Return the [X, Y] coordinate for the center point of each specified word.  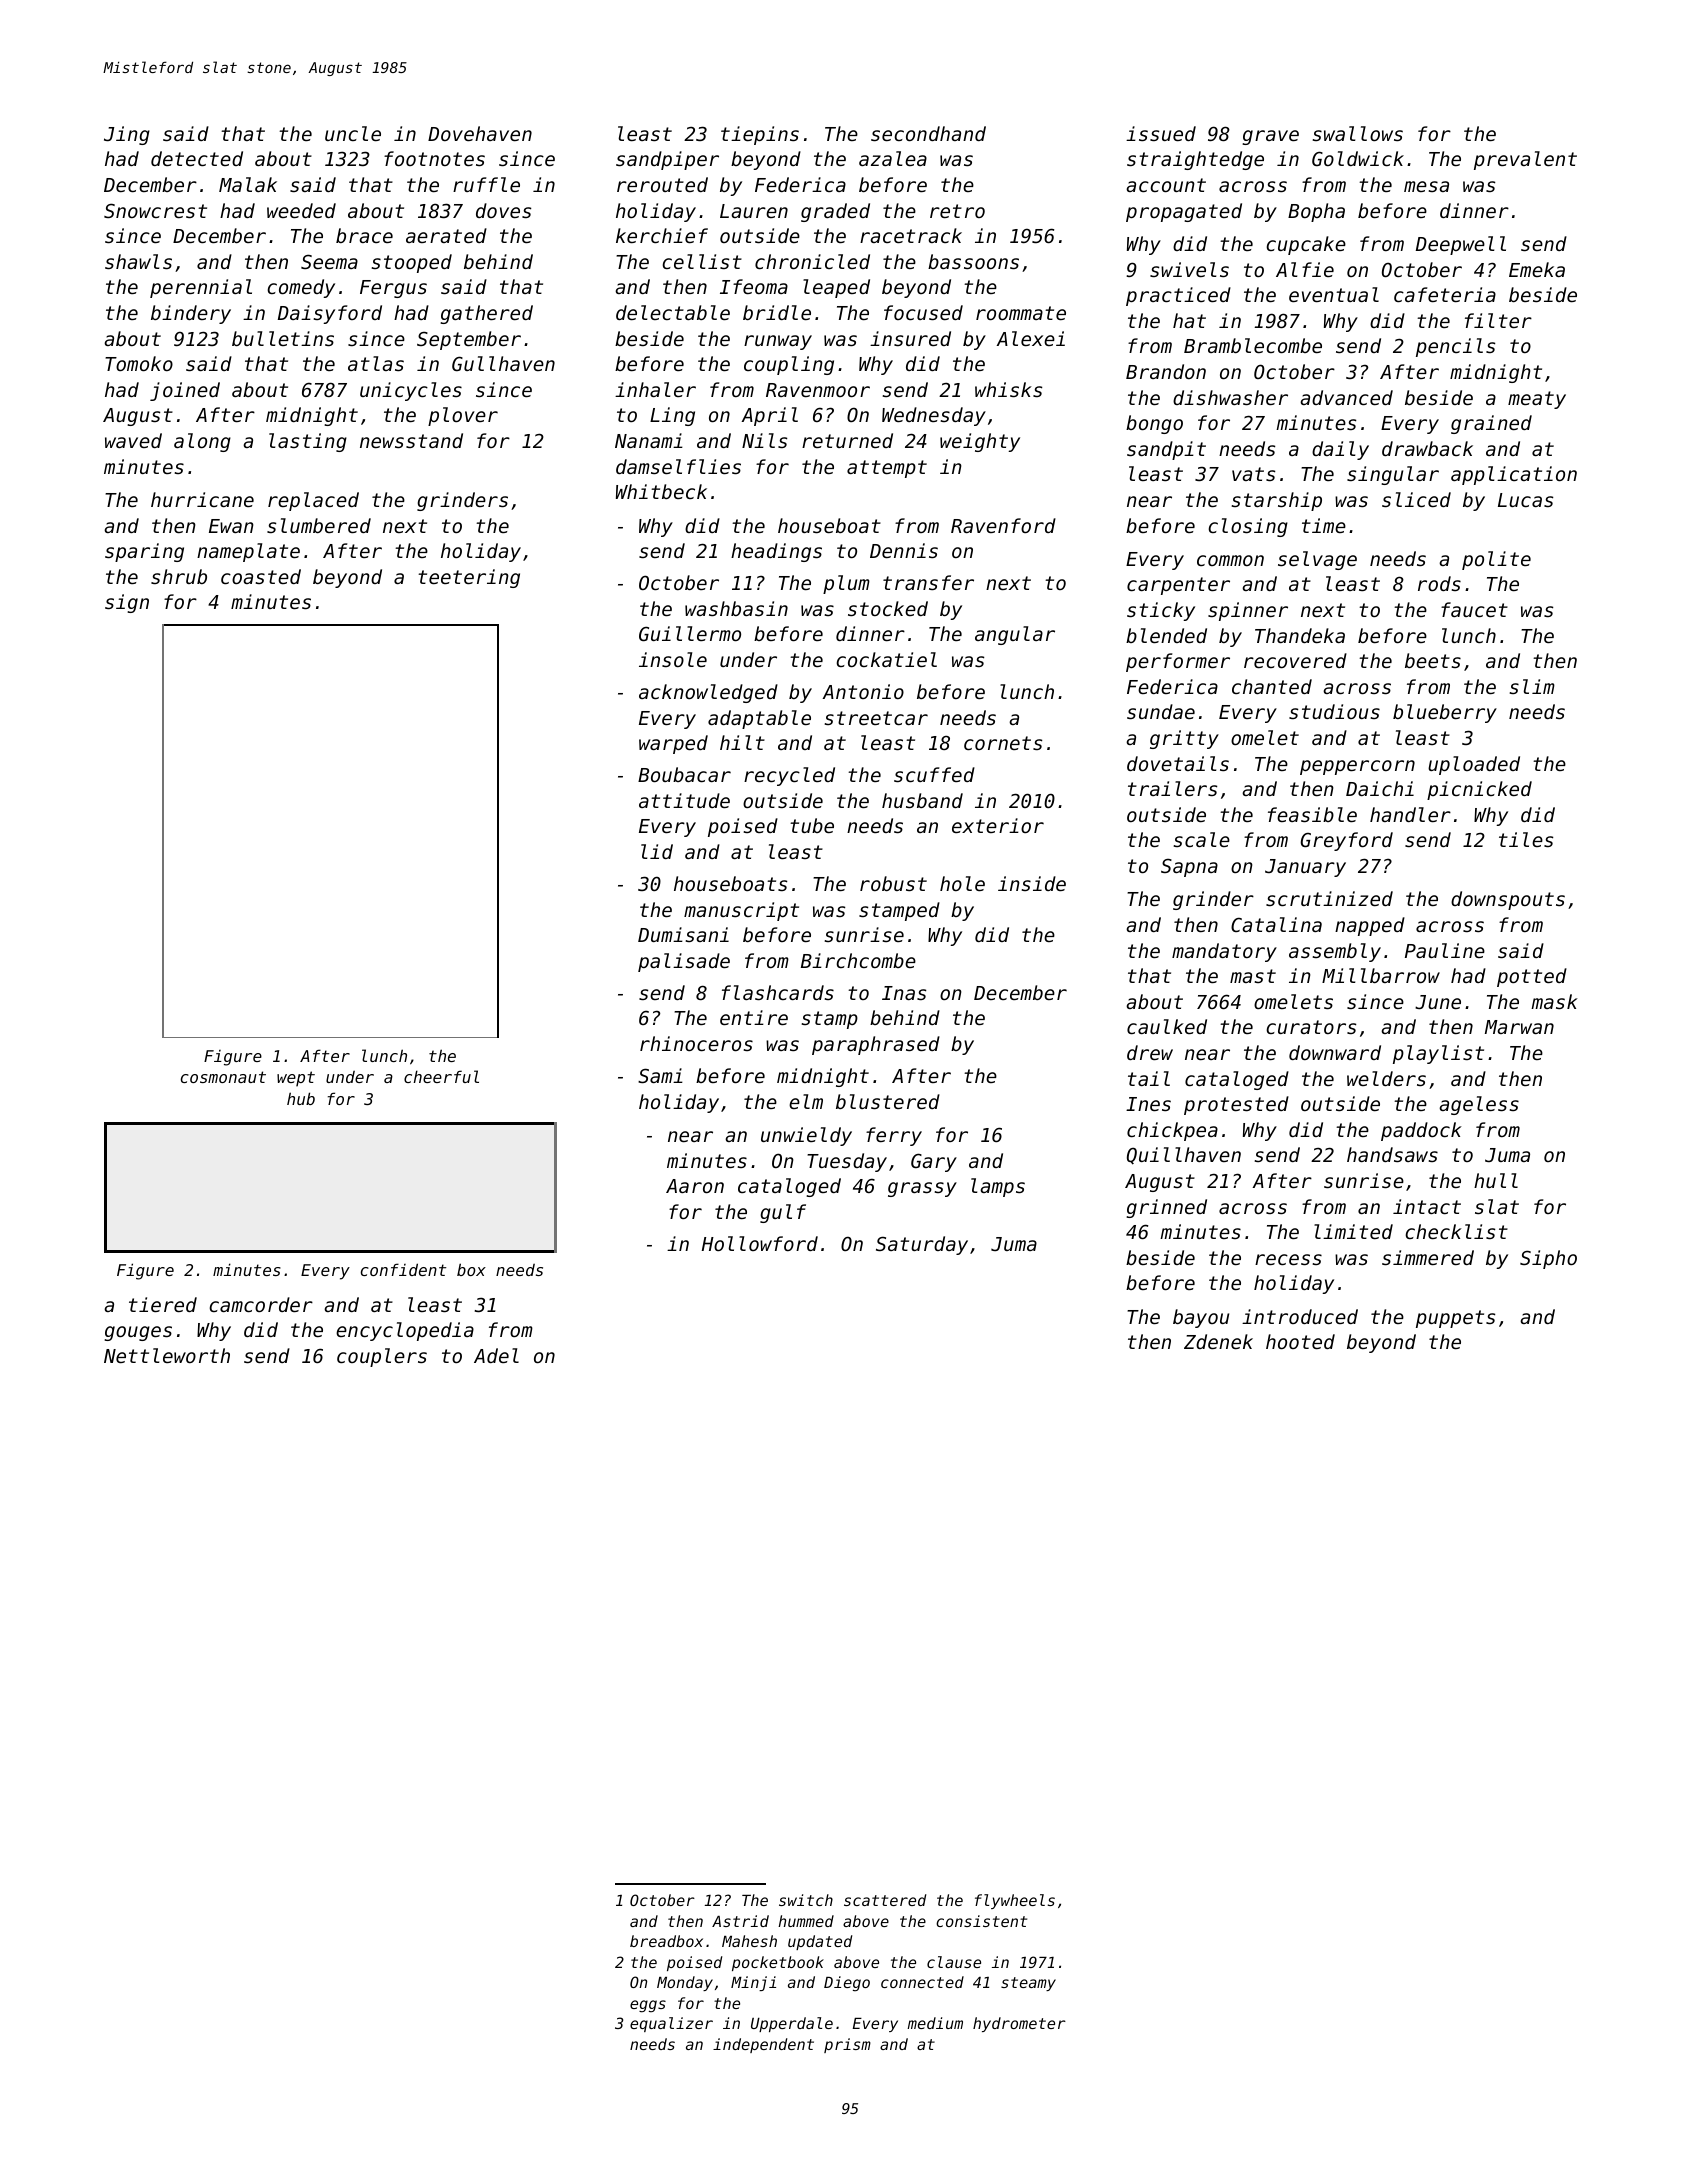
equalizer [671, 2024]
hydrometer [1019, 2024]
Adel [496, 1355]
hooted [1300, 1341]
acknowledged [708, 693]
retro [957, 211]
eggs [648, 2006]
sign [127, 603]
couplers [382, 1357]
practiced [1178, 296]
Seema [329, 261]
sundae [1161, 711]
